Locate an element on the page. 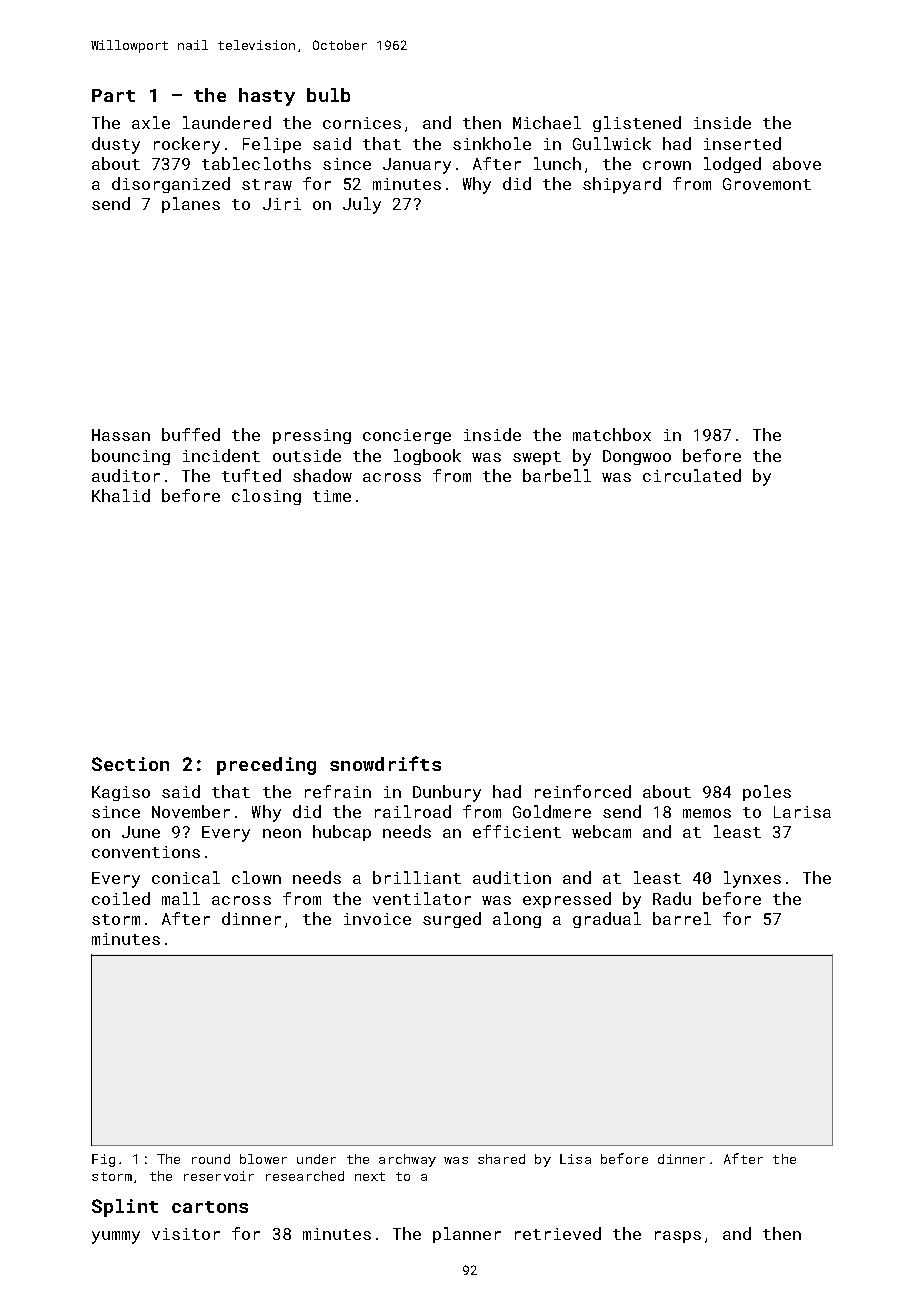 This page has width=924, height=1308. Section is located at coordinates (130, 764).
